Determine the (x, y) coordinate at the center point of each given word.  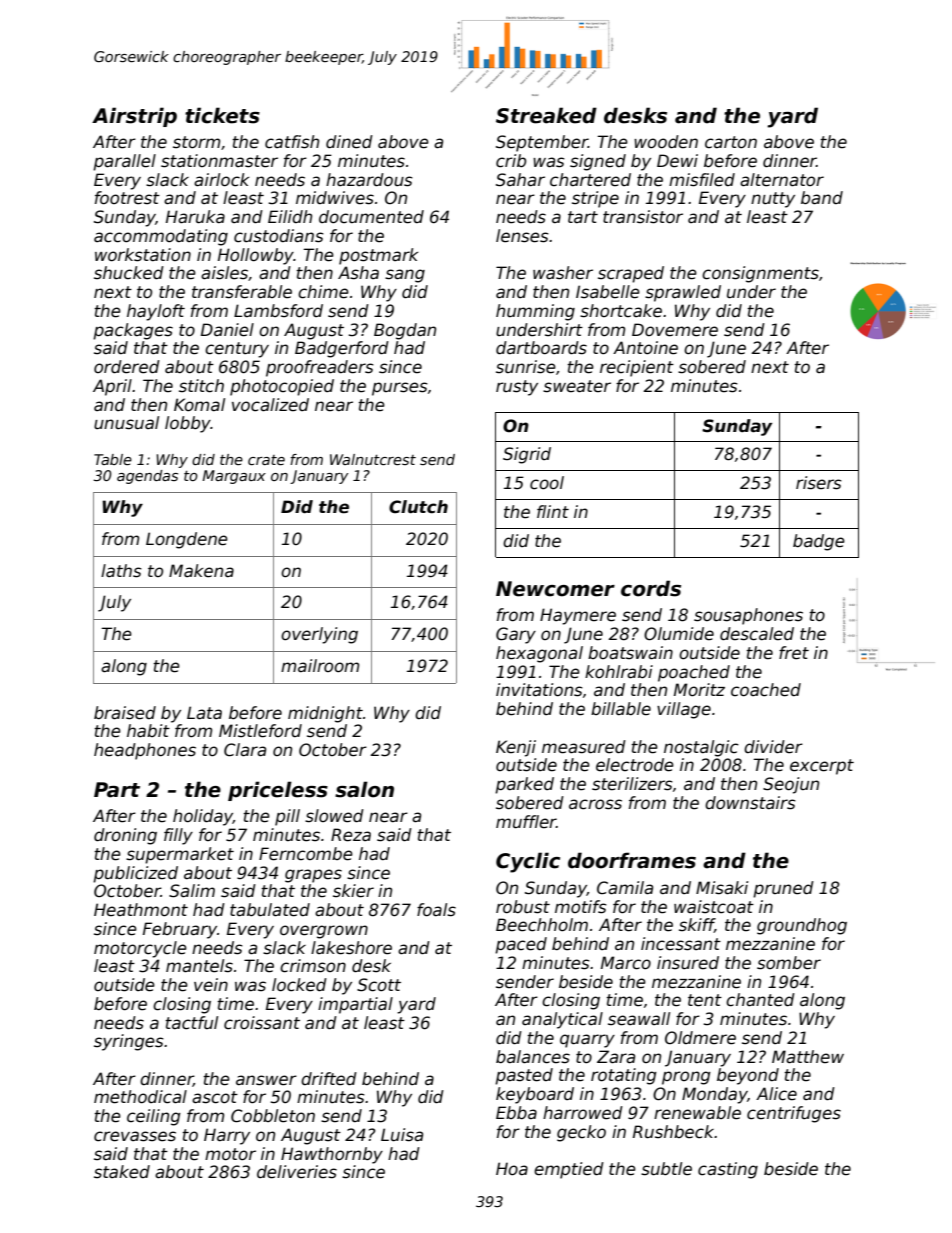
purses (400, 389)
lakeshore (351, 948)
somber (789, 963)
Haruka (195, 217)
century (237, 350)
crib (511, 161)
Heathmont (141, 910)
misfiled (702, 180)
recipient (637, 368)
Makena (201, 571)
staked (122, 1172)
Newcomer (555, 589)
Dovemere (675, 330)
